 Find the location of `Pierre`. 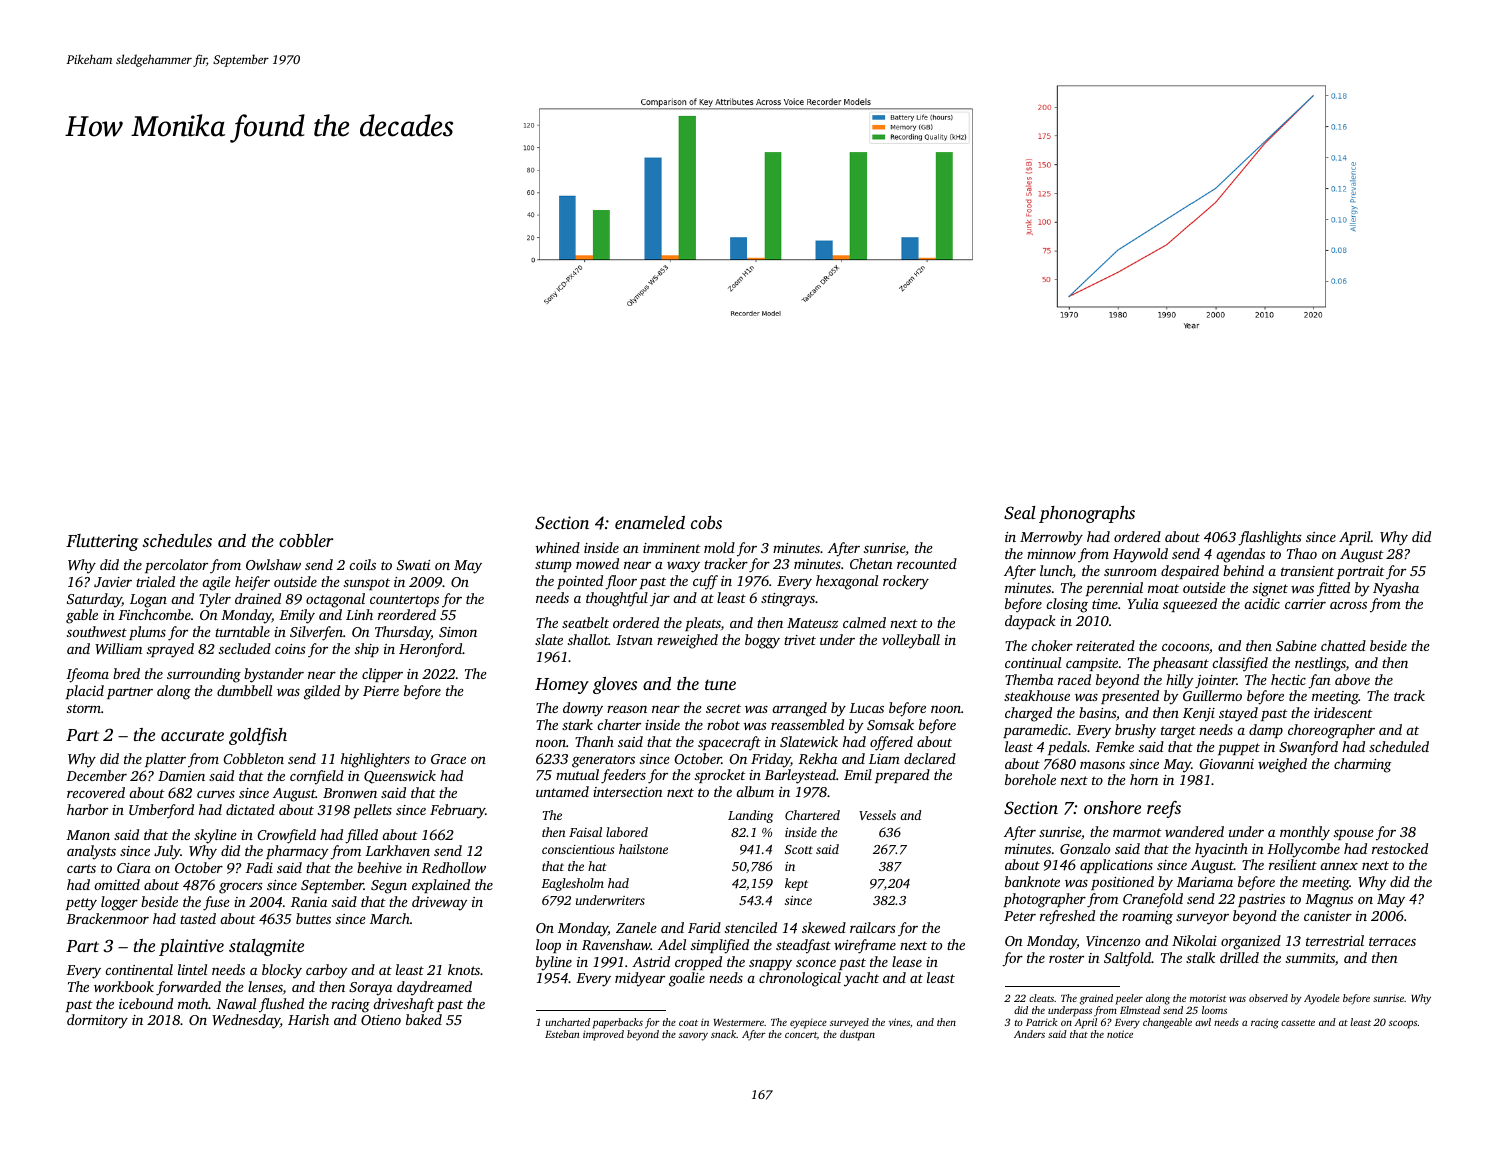

Pierre is located at coordinates (381, 691).
